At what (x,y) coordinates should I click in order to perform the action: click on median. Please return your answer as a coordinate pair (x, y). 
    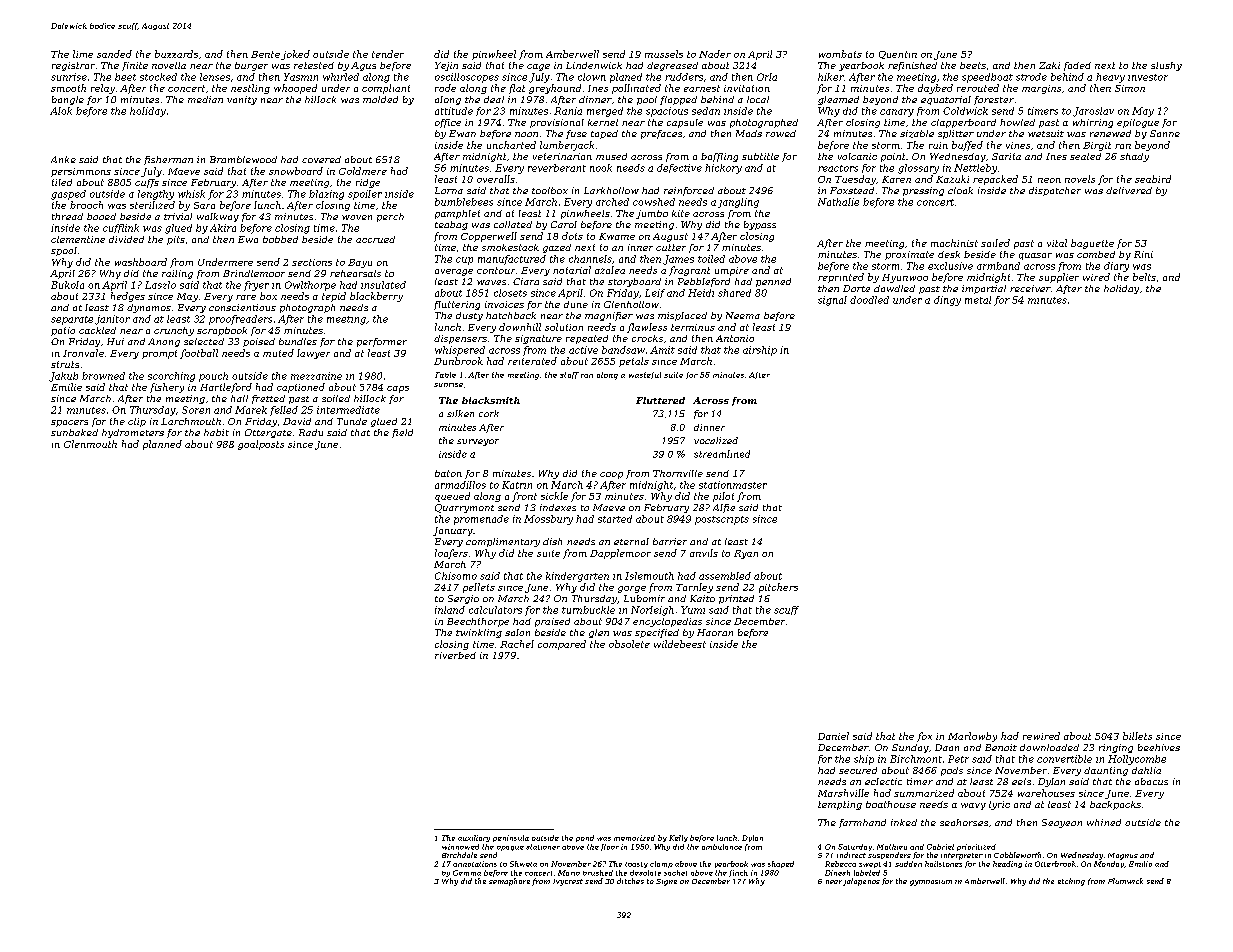
    Looking at the image, I should click on (205, 99).
